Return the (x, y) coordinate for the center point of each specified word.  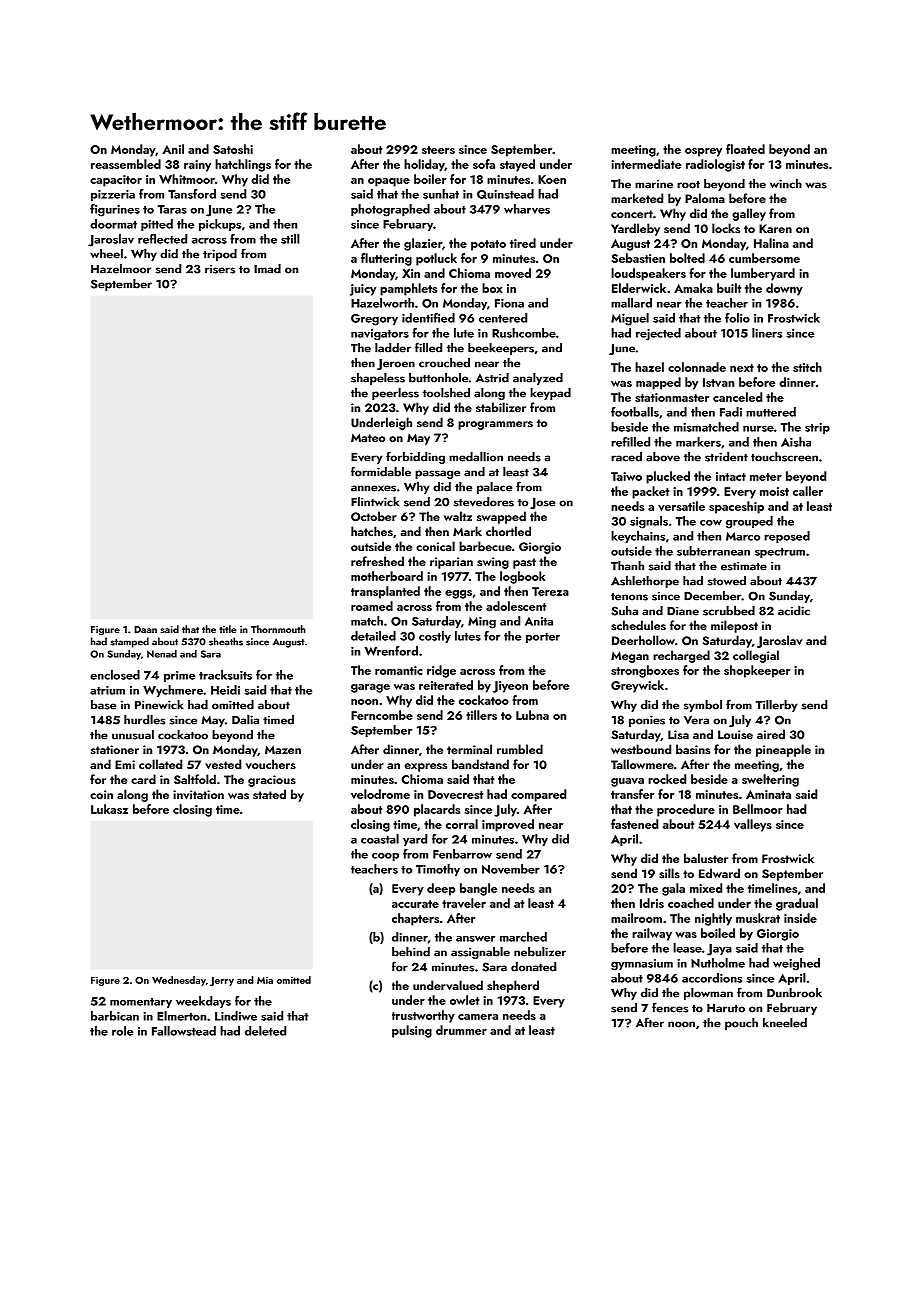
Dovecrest (455, 794)
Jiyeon (510, 687)
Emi (125, 764)
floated (745, 149)
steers (438, 150)
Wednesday (179, 981)
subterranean (713, 551)
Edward (719, 873)
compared (538, 795)
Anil (173, 149)
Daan (145, 629)
